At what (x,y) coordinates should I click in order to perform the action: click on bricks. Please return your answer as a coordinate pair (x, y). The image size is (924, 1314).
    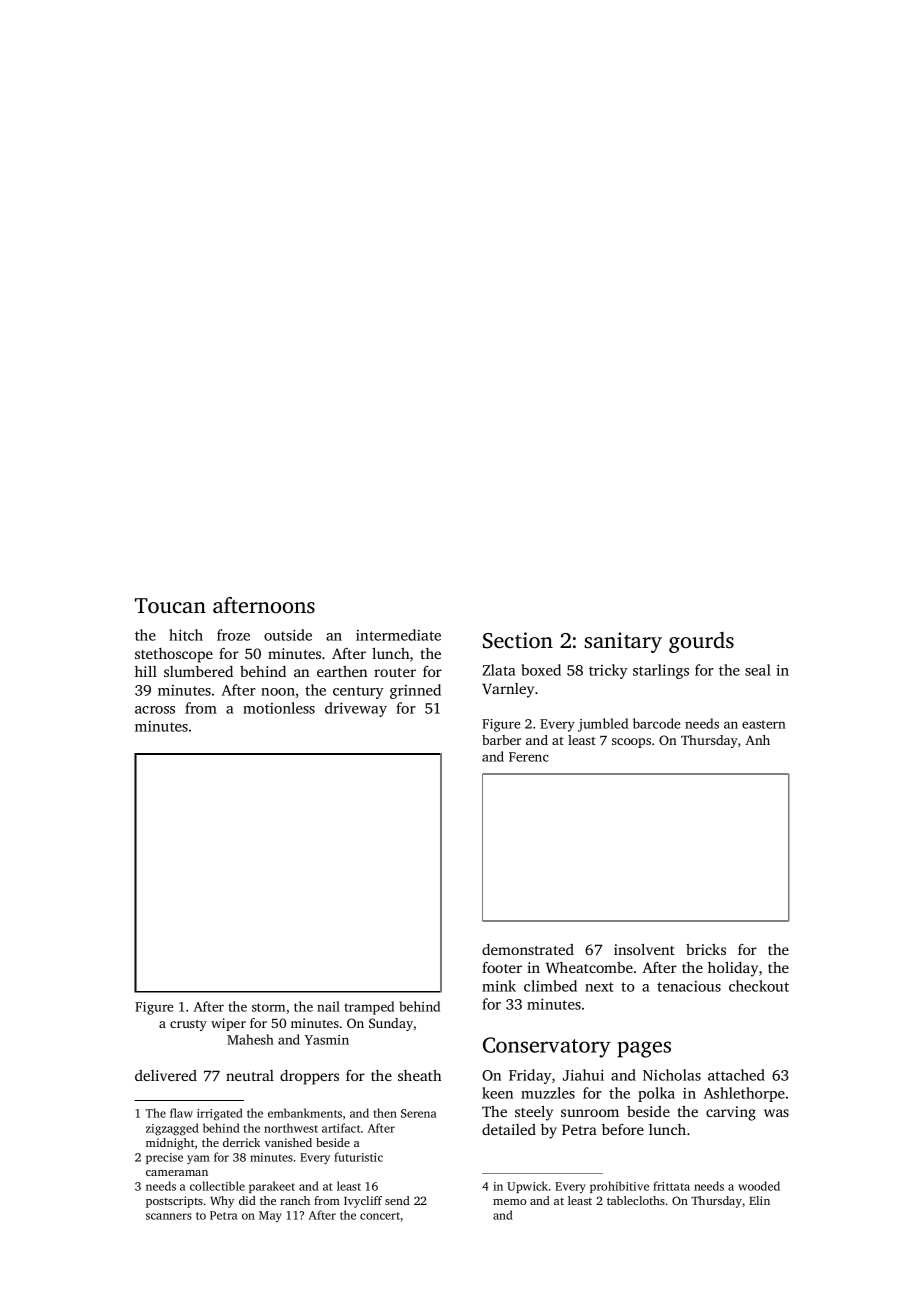
    Looking at the image, I should click on (706, 949).
